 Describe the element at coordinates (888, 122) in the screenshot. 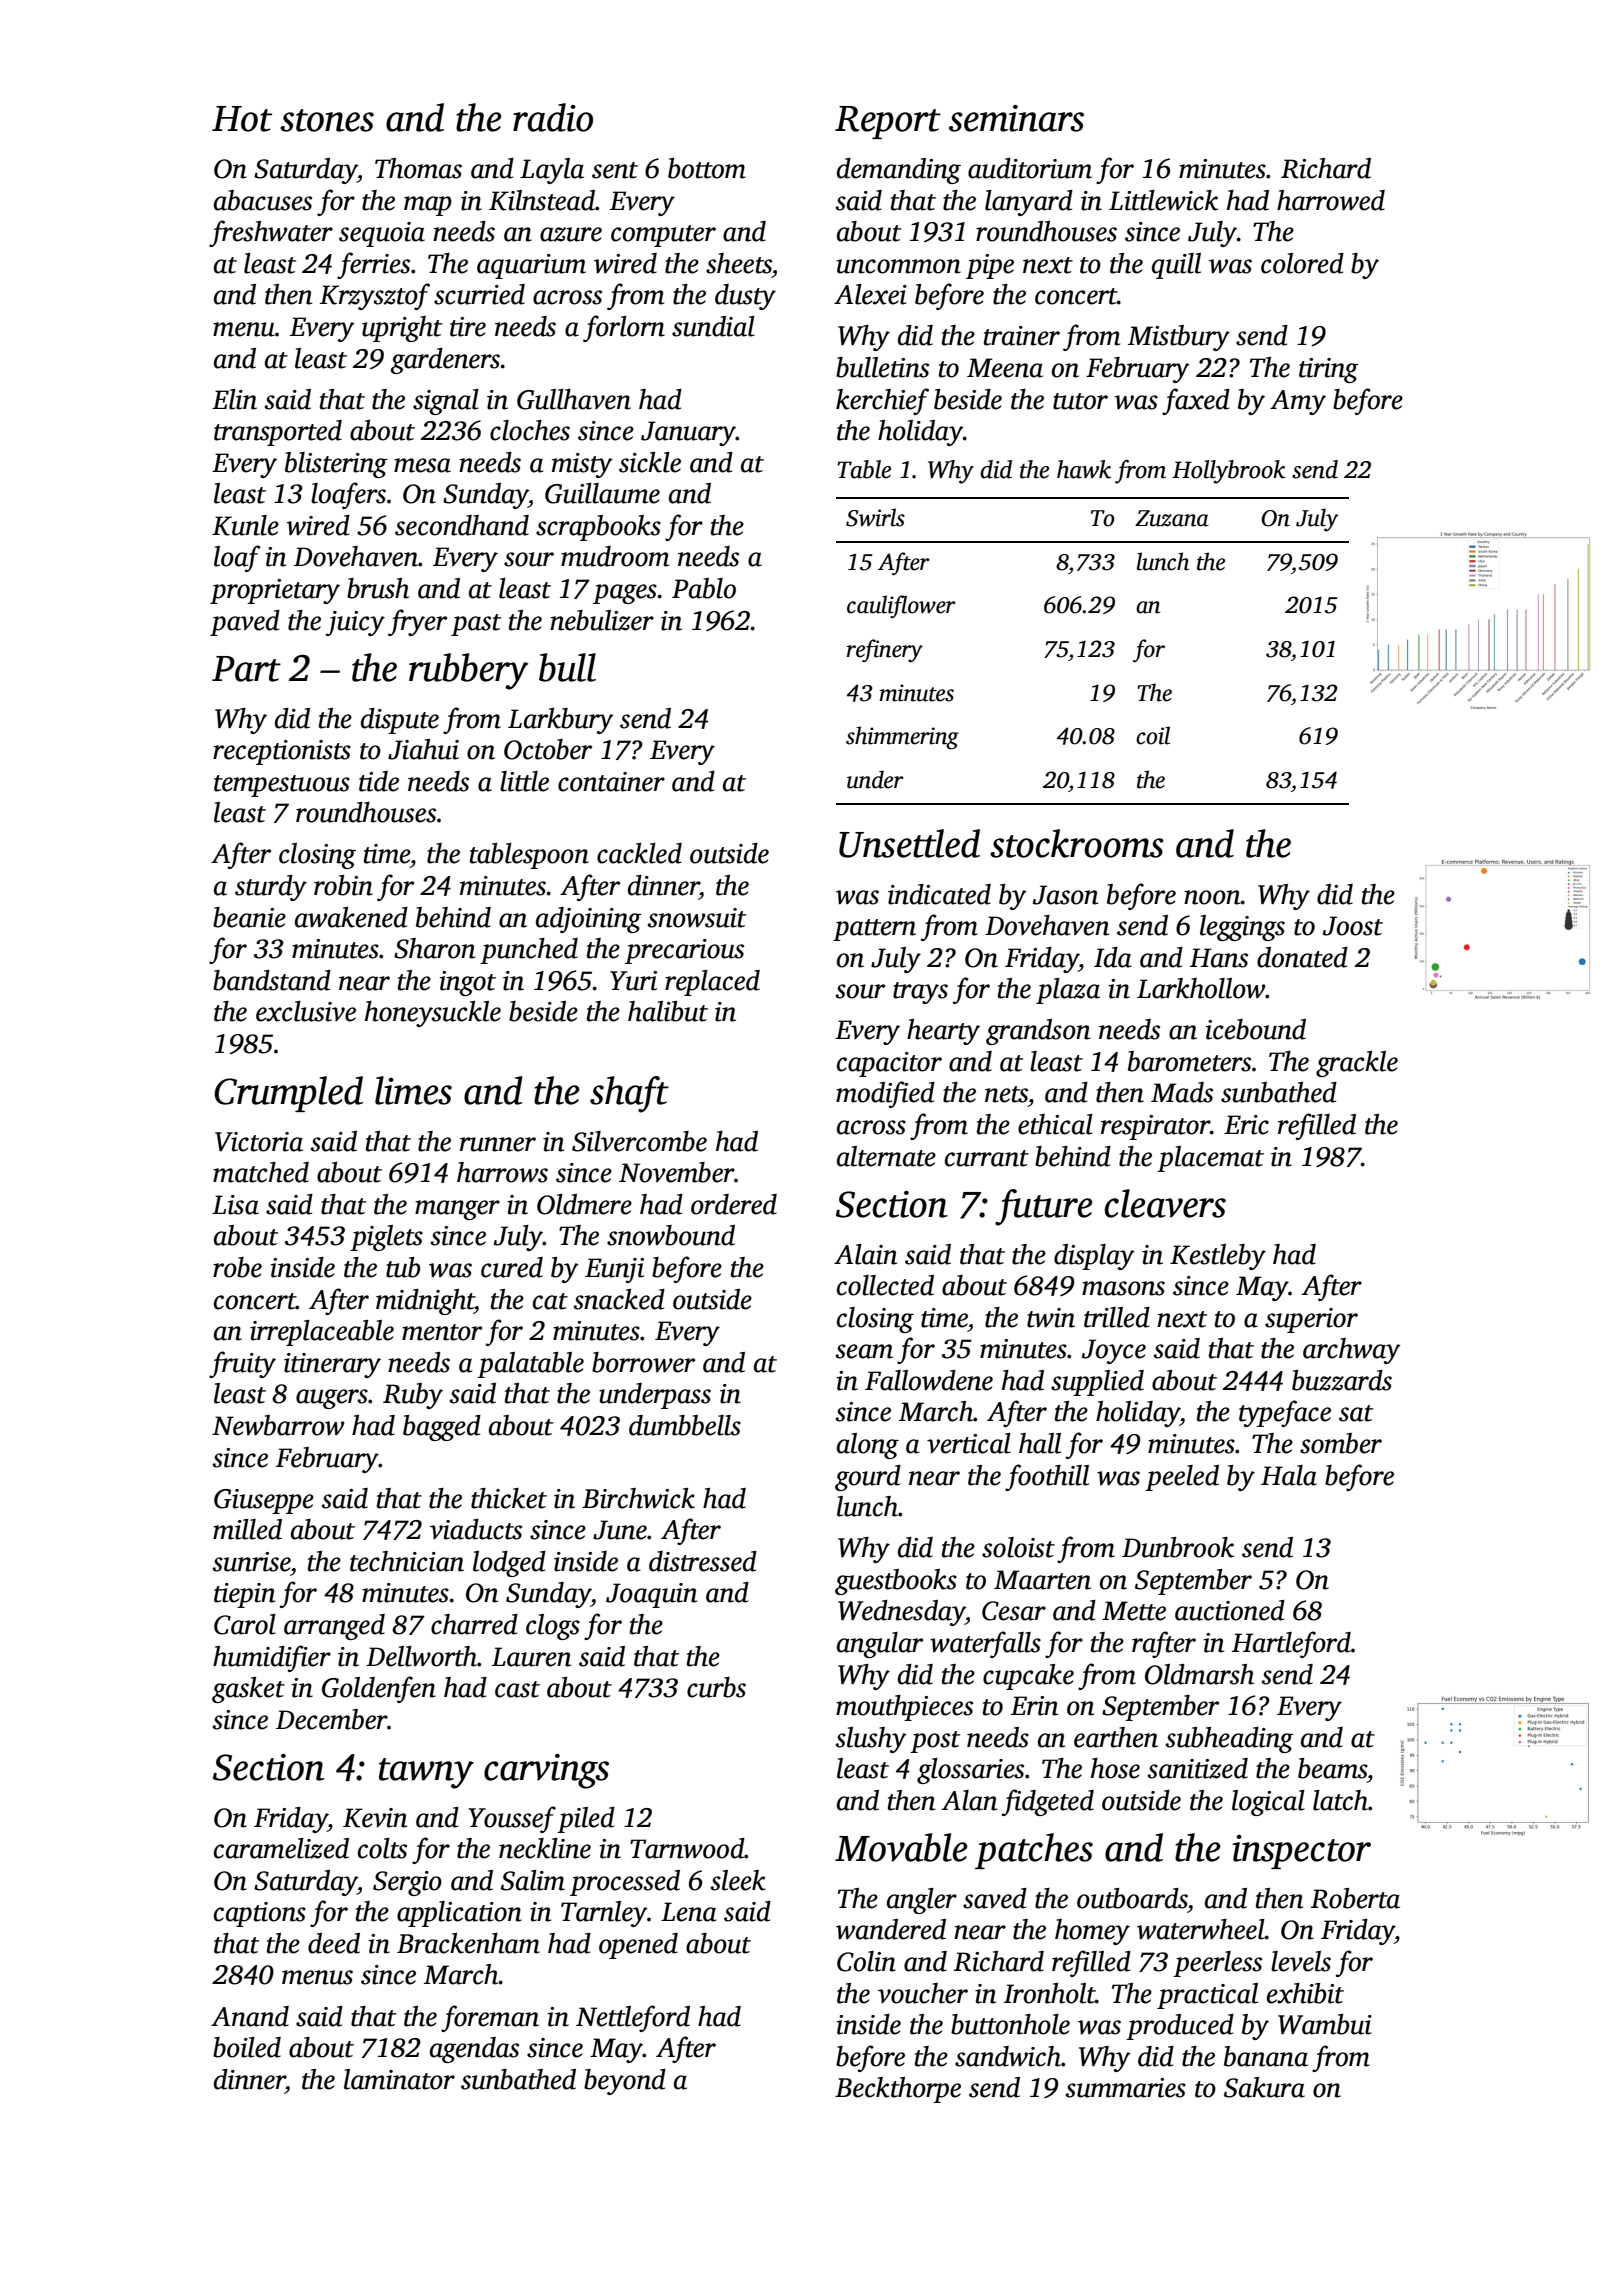

I see `Report` at that location.
